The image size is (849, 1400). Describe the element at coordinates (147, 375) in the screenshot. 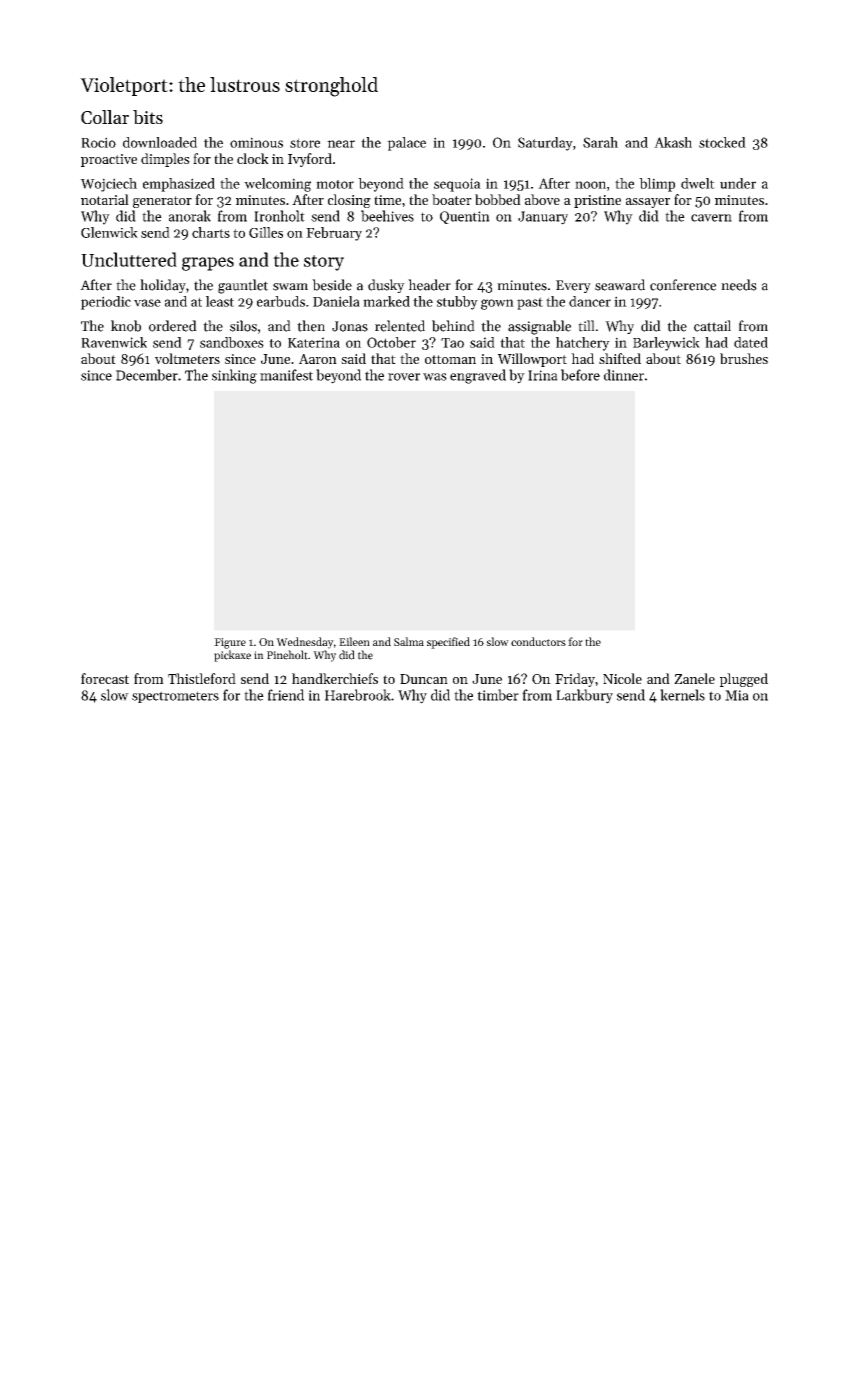

I see `December` at that location.
